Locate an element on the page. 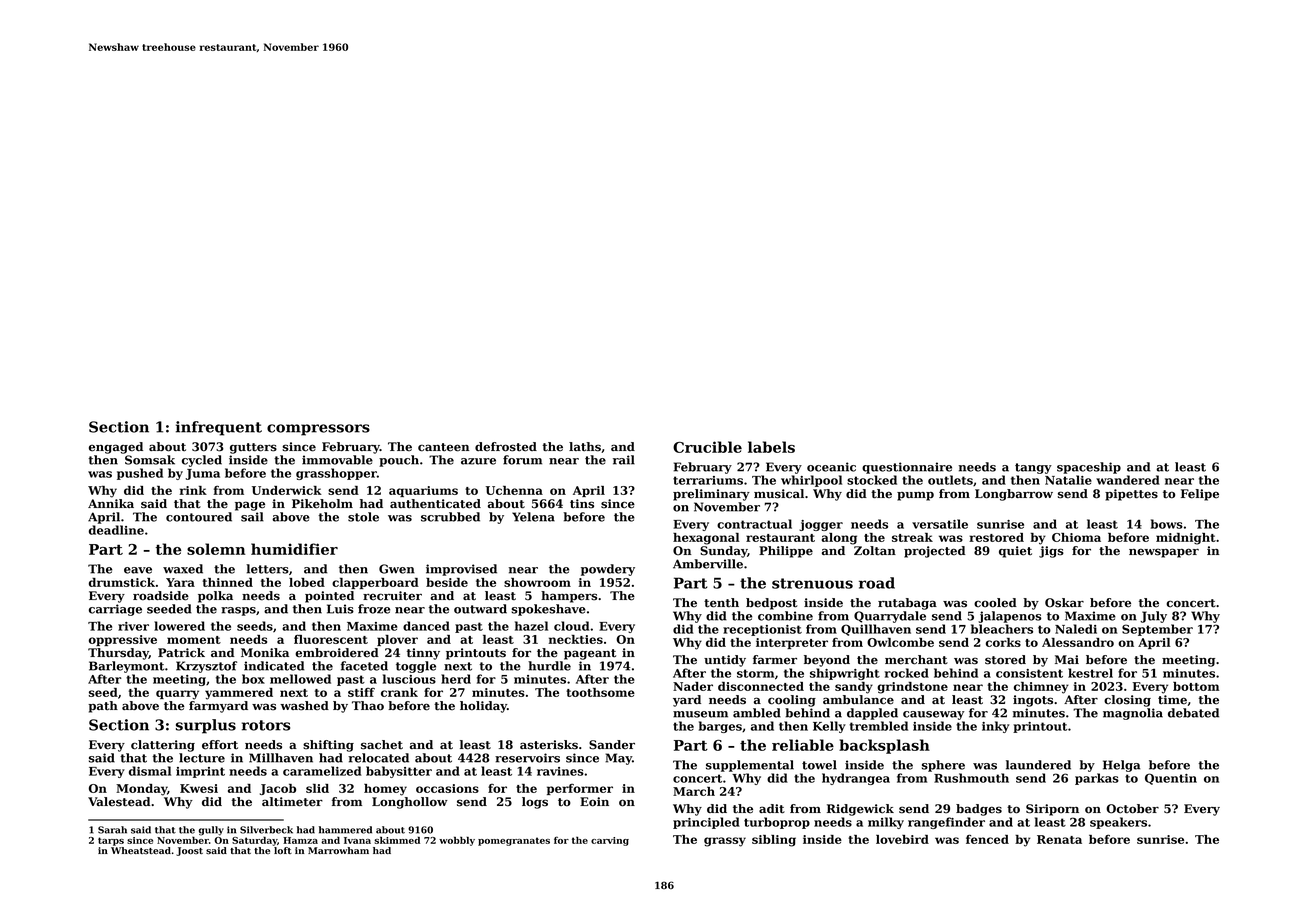 The width and height of the document is (1308, 924). sail is located at coordinates (252, 517).
